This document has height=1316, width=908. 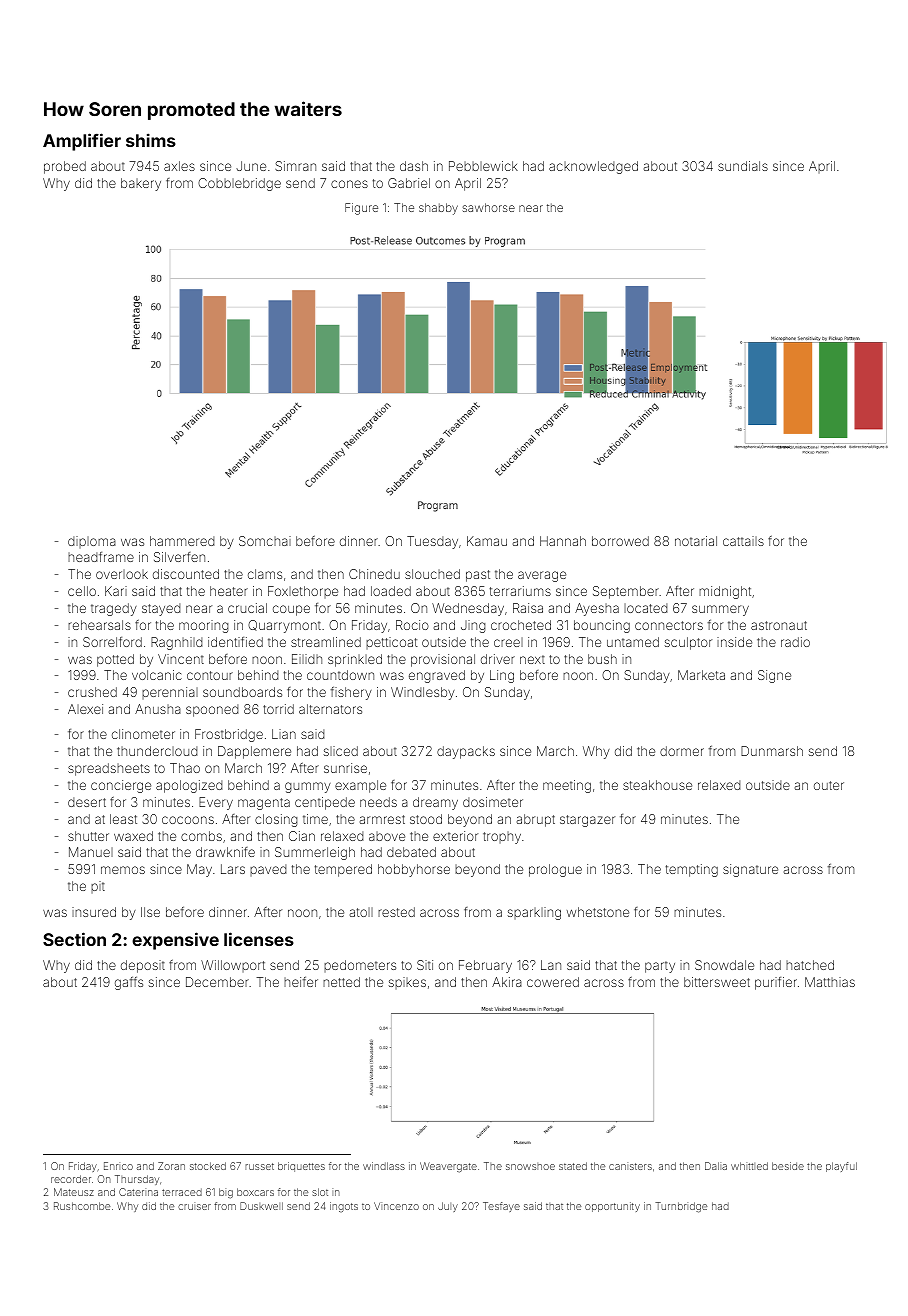 What do you see at coordinates (85, 709) in the document?
I see `Alexei` at bounding box center [85, 709].
